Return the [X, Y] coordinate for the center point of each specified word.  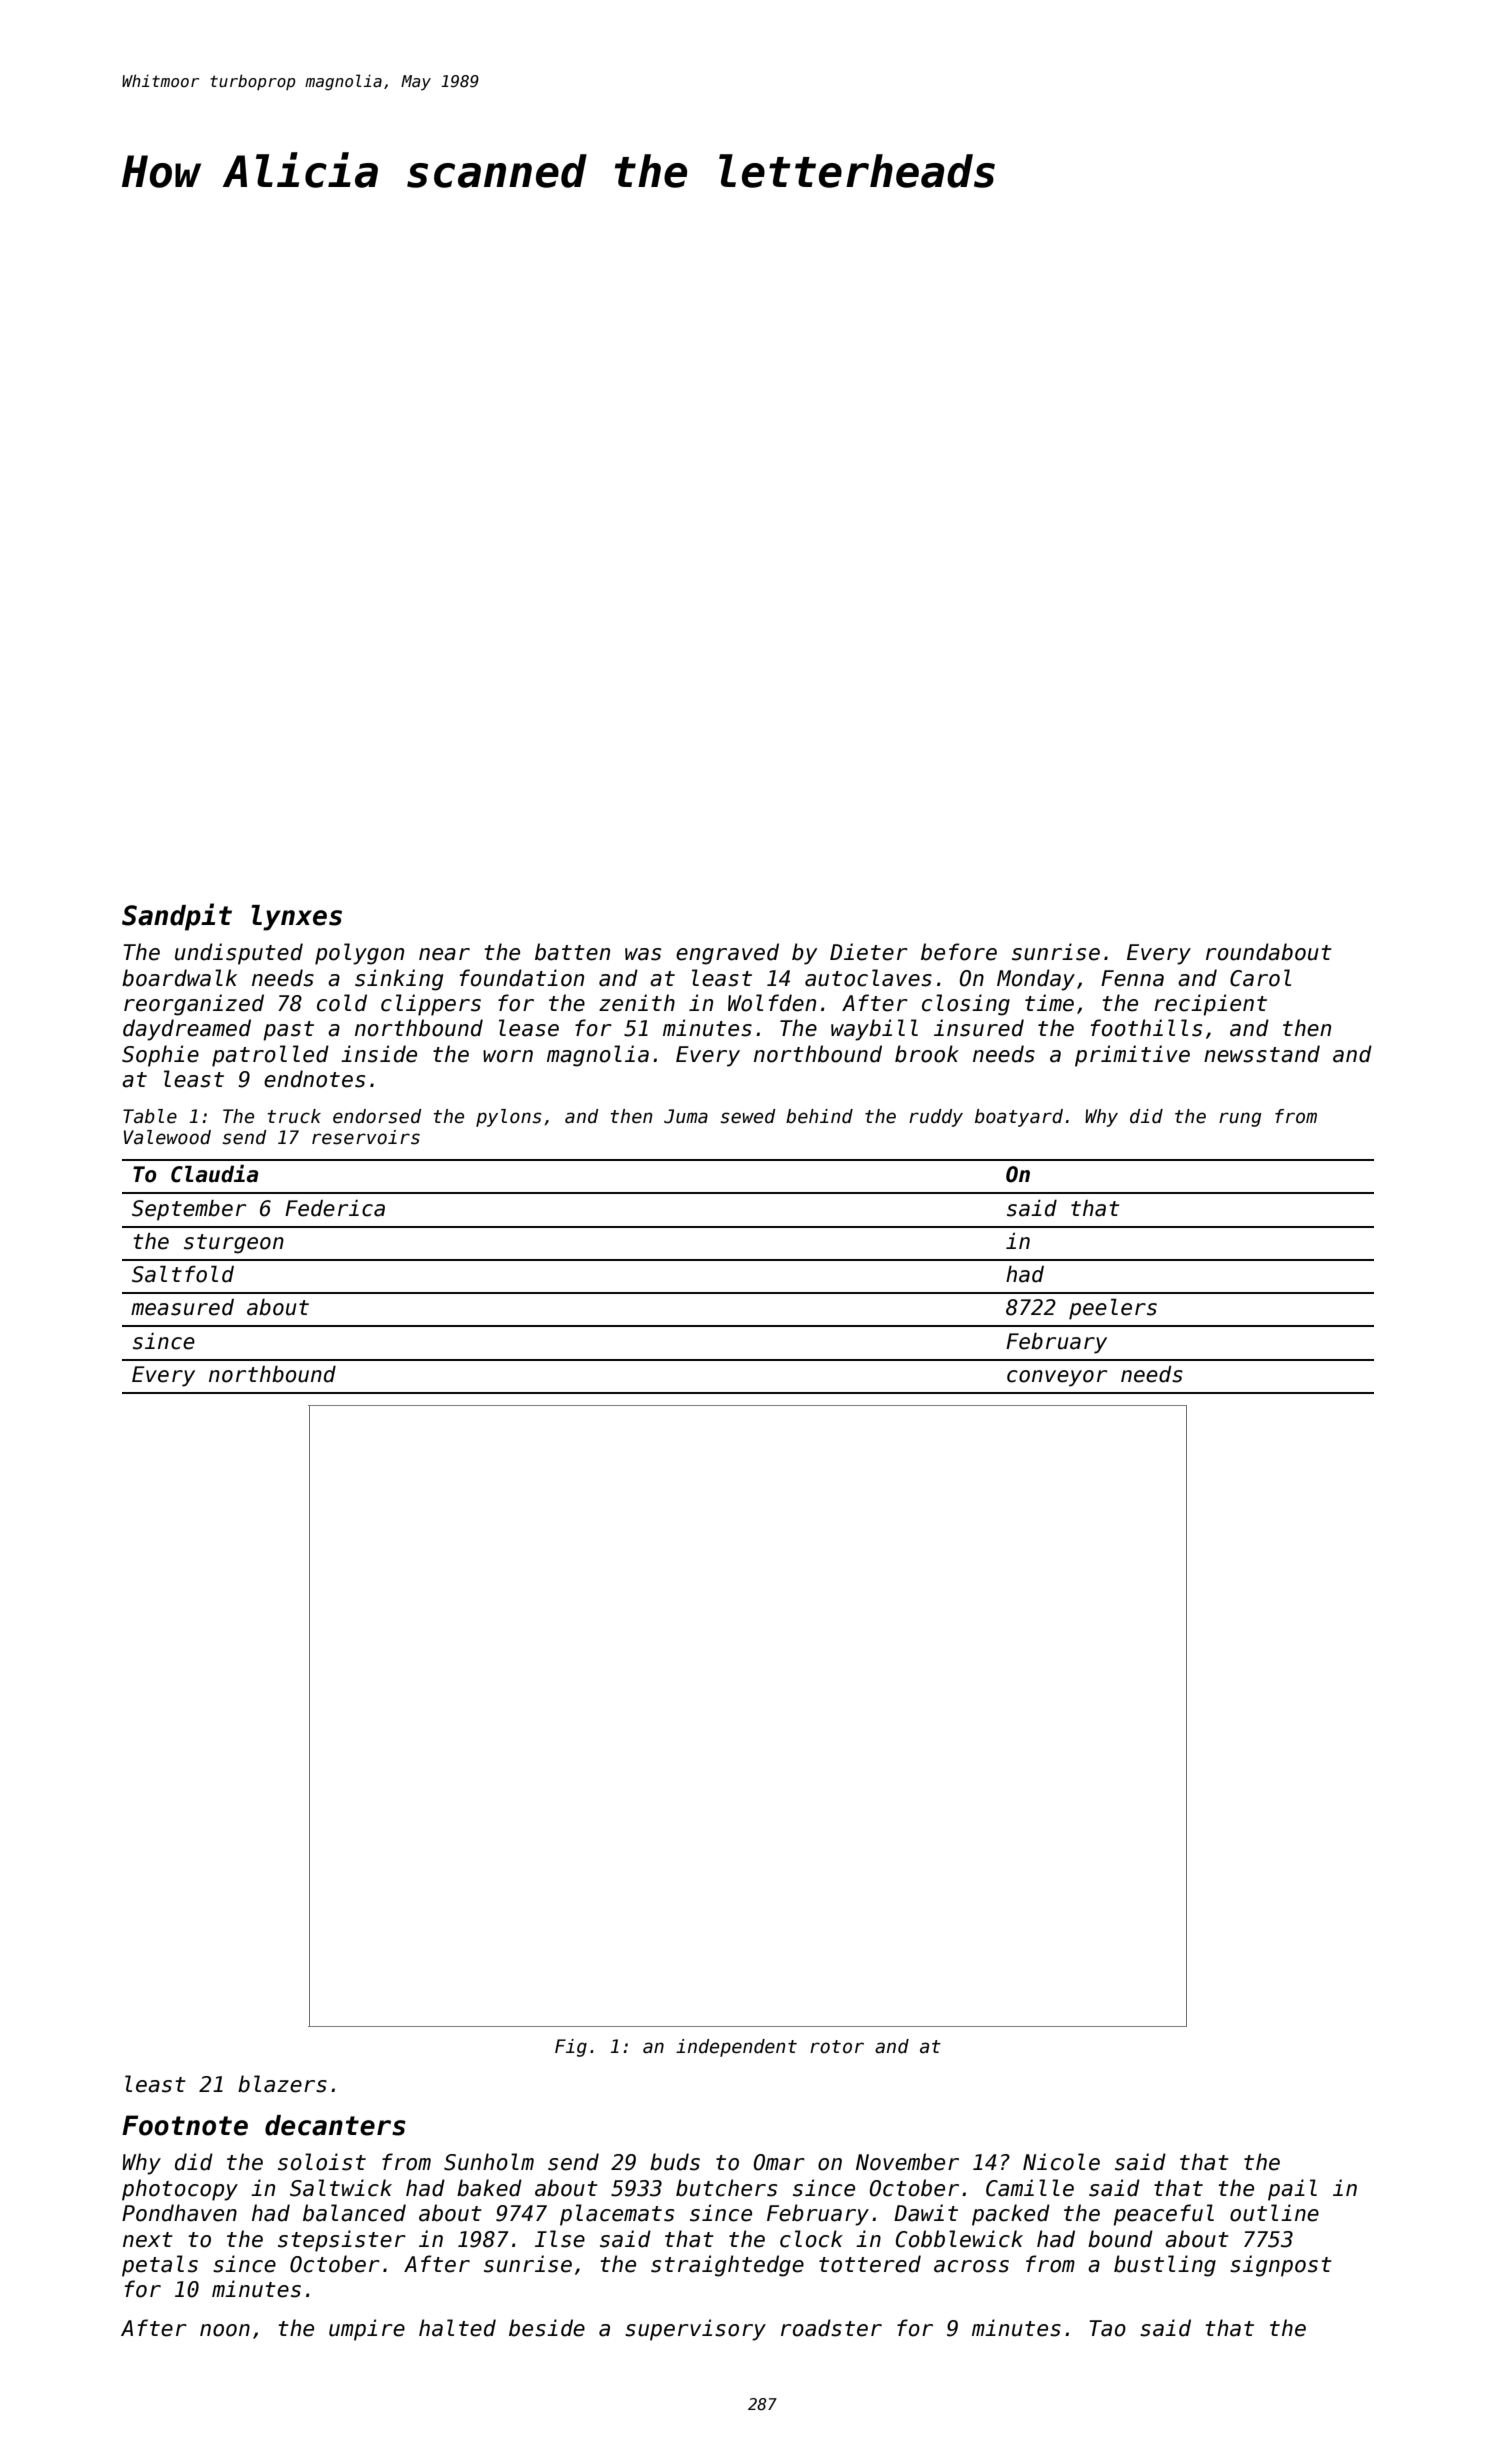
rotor [837, 2047]
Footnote [185, 2125]
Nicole [1061, 2162]
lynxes [297, 918]
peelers [1113, 1309]
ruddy [936, 1118]
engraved [727, 954]
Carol [1260, 978]
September [189, 1210]
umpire [367, 2330]
